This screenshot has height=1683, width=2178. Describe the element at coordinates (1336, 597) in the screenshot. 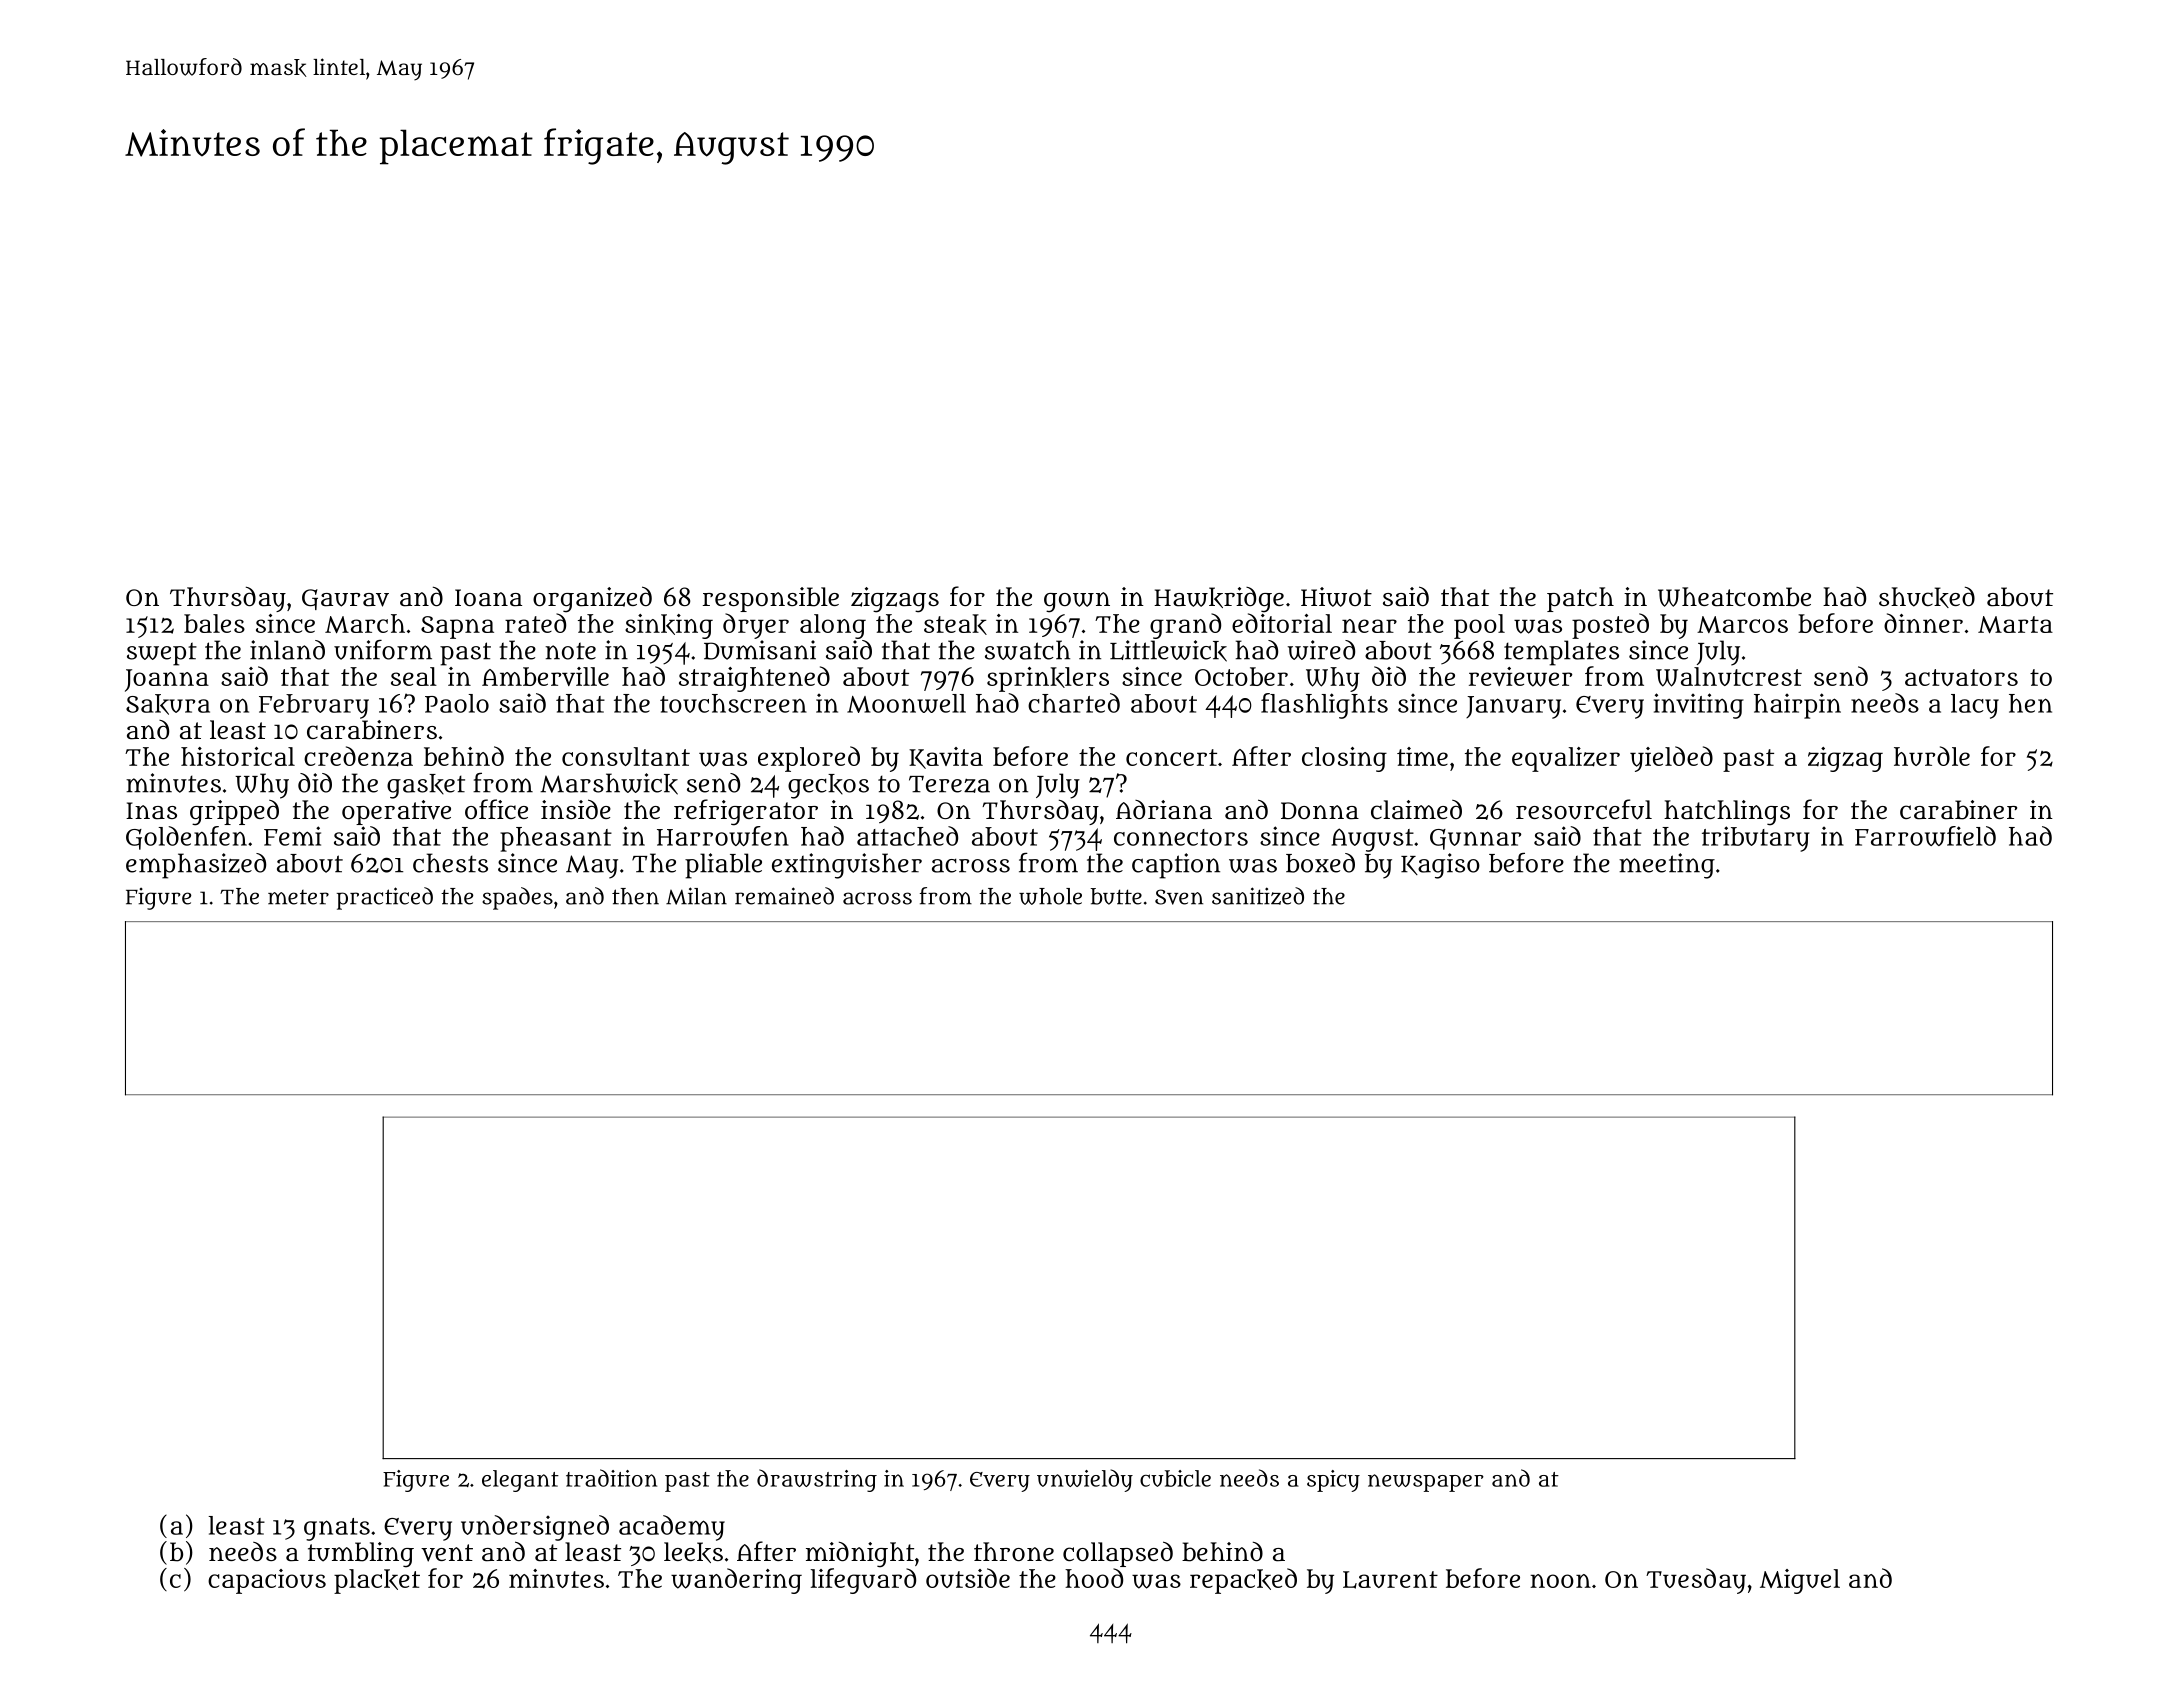

I see `Hiwot` at that location.
